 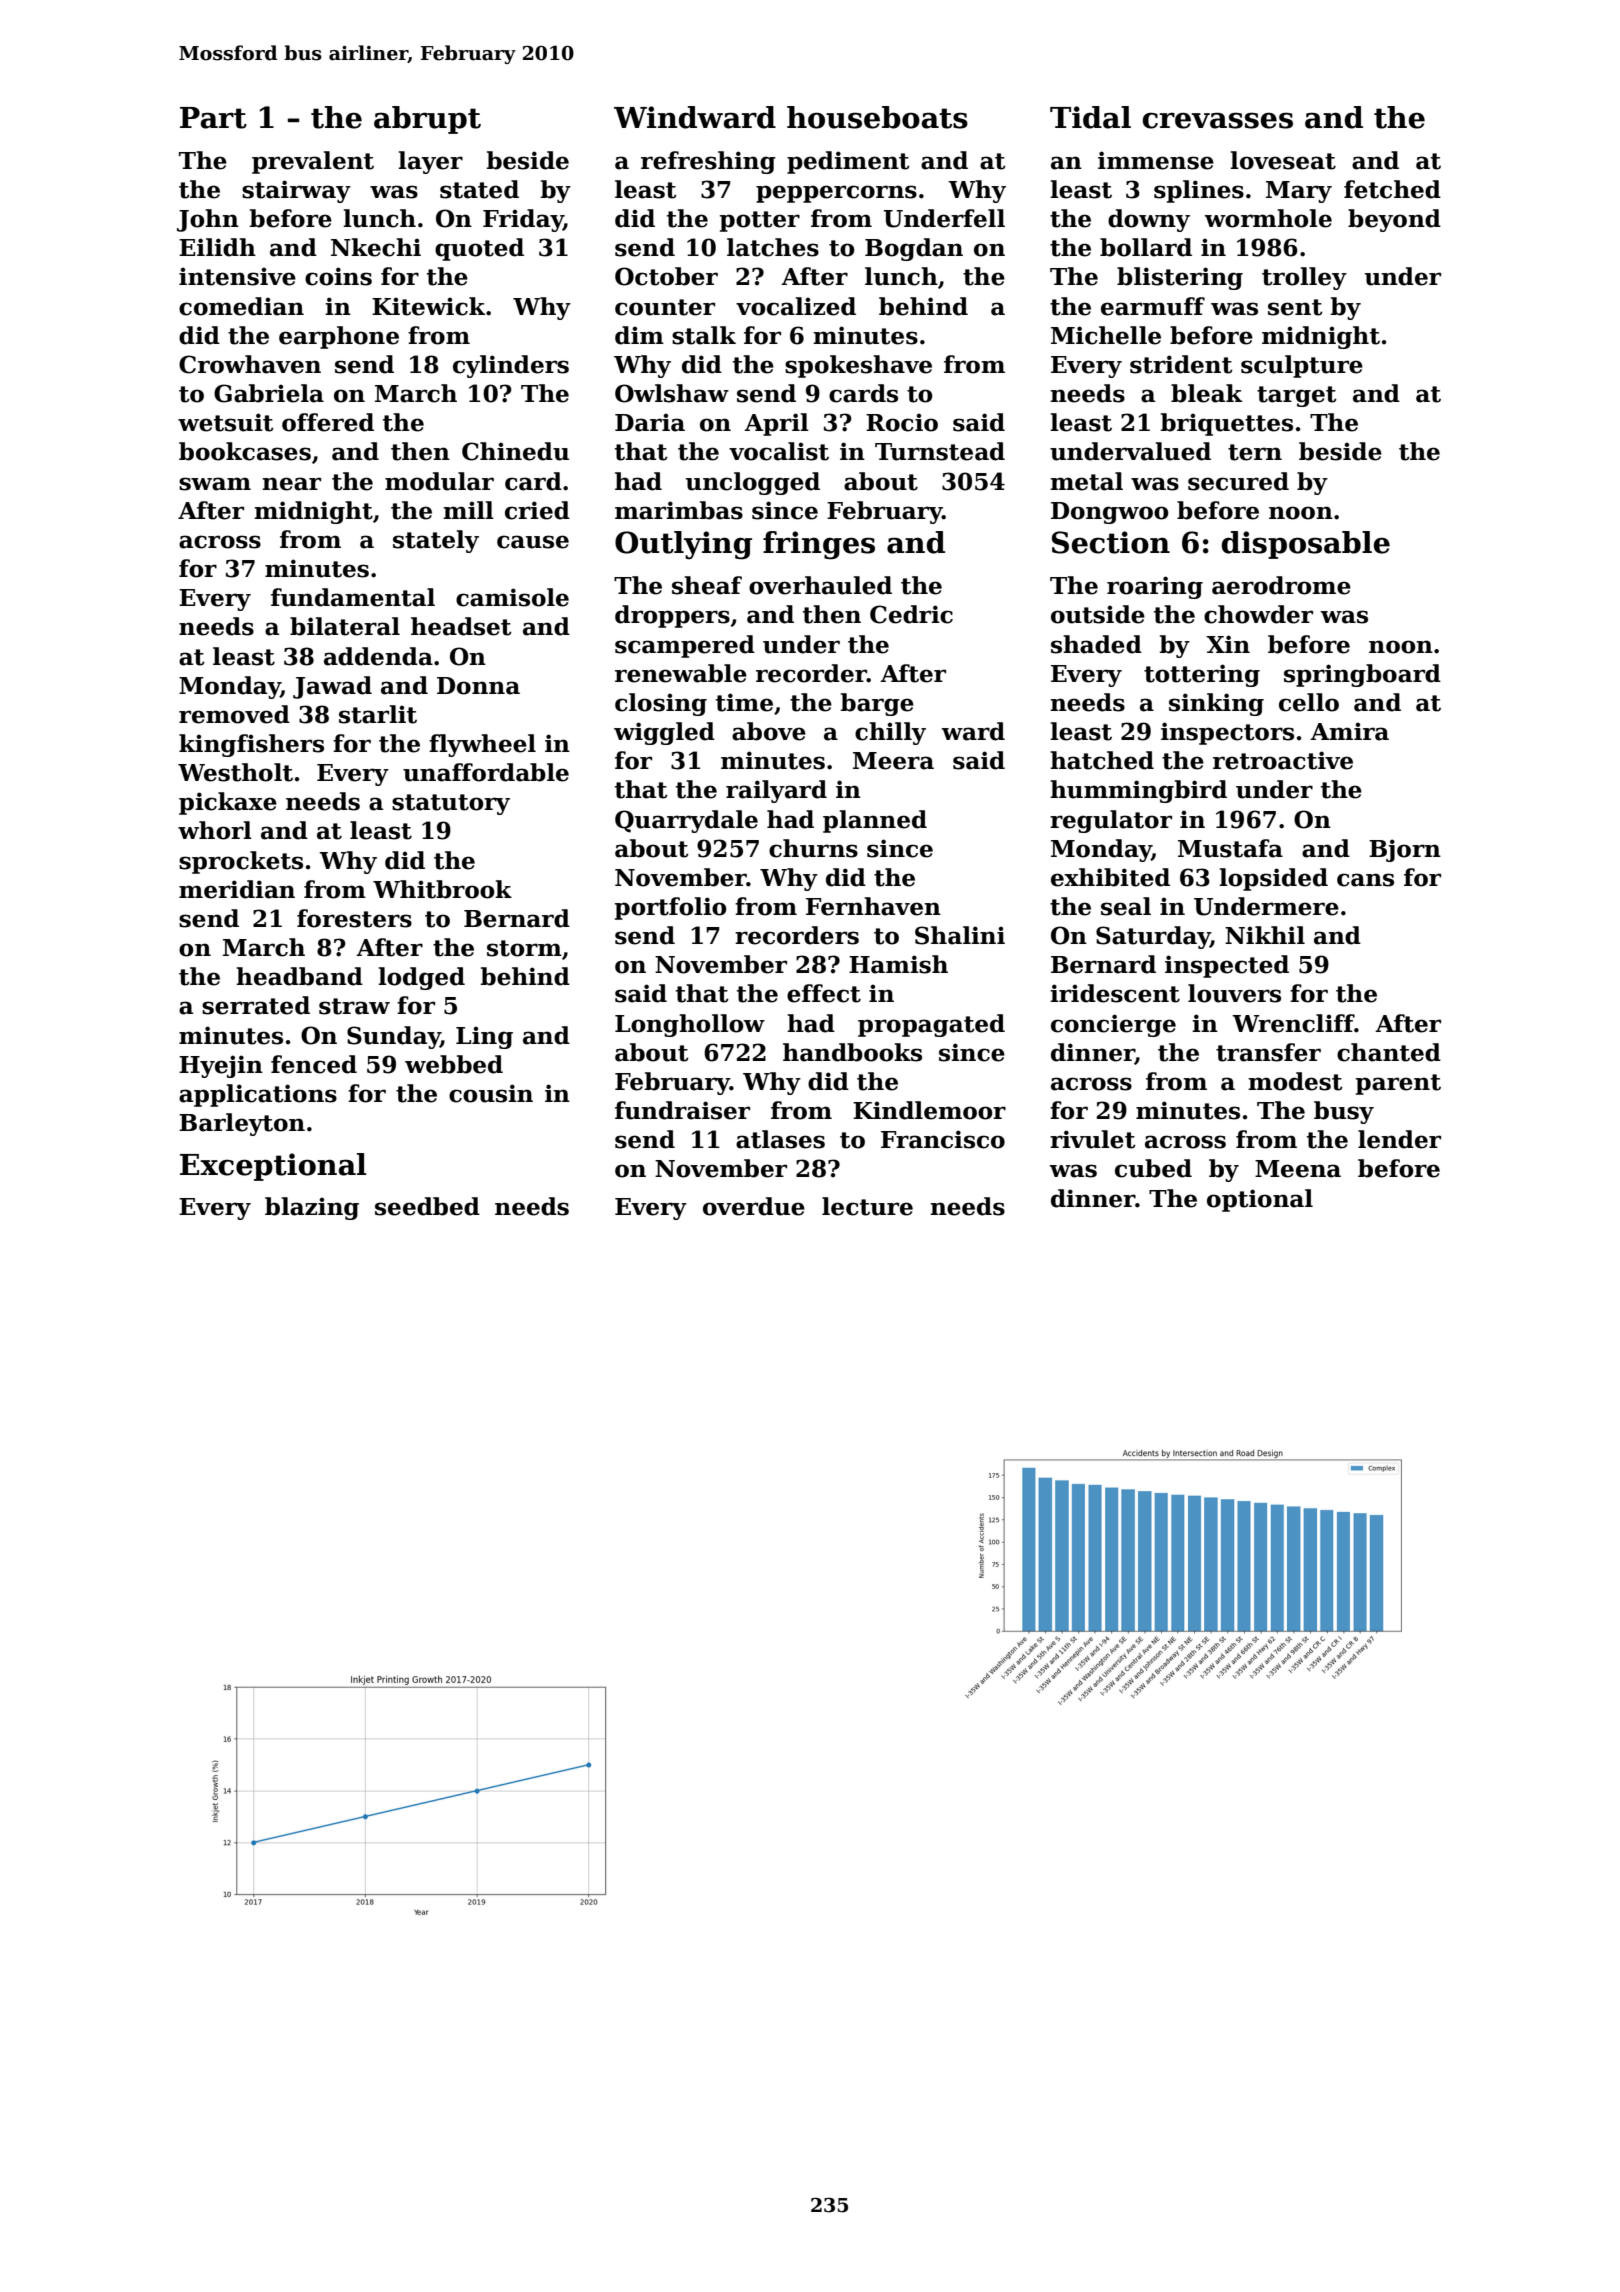 I want to click on trolley, so click(x=1304, y=278).
